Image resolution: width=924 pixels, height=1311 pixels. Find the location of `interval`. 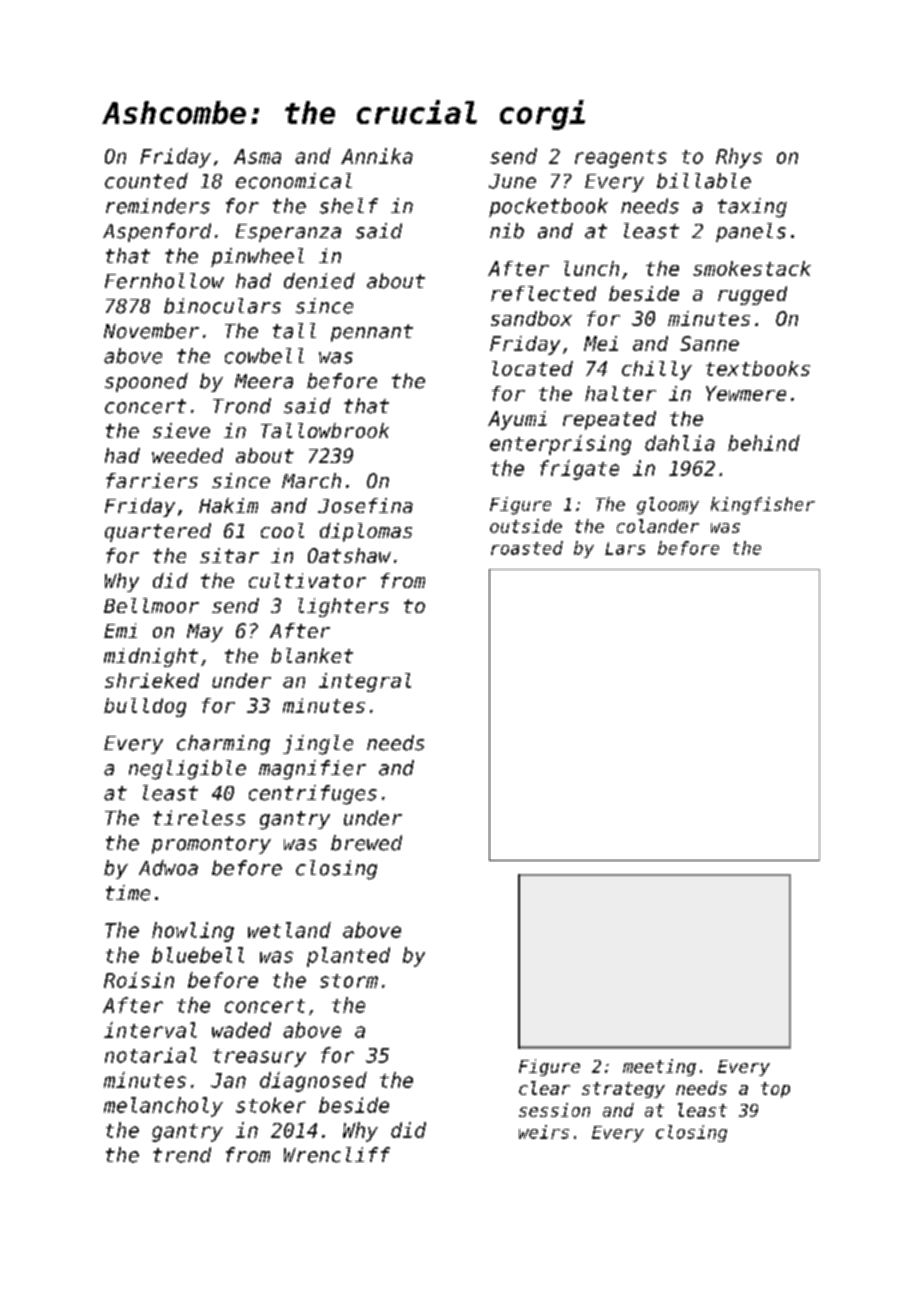

interval is located at coordinates (150, 1030).
